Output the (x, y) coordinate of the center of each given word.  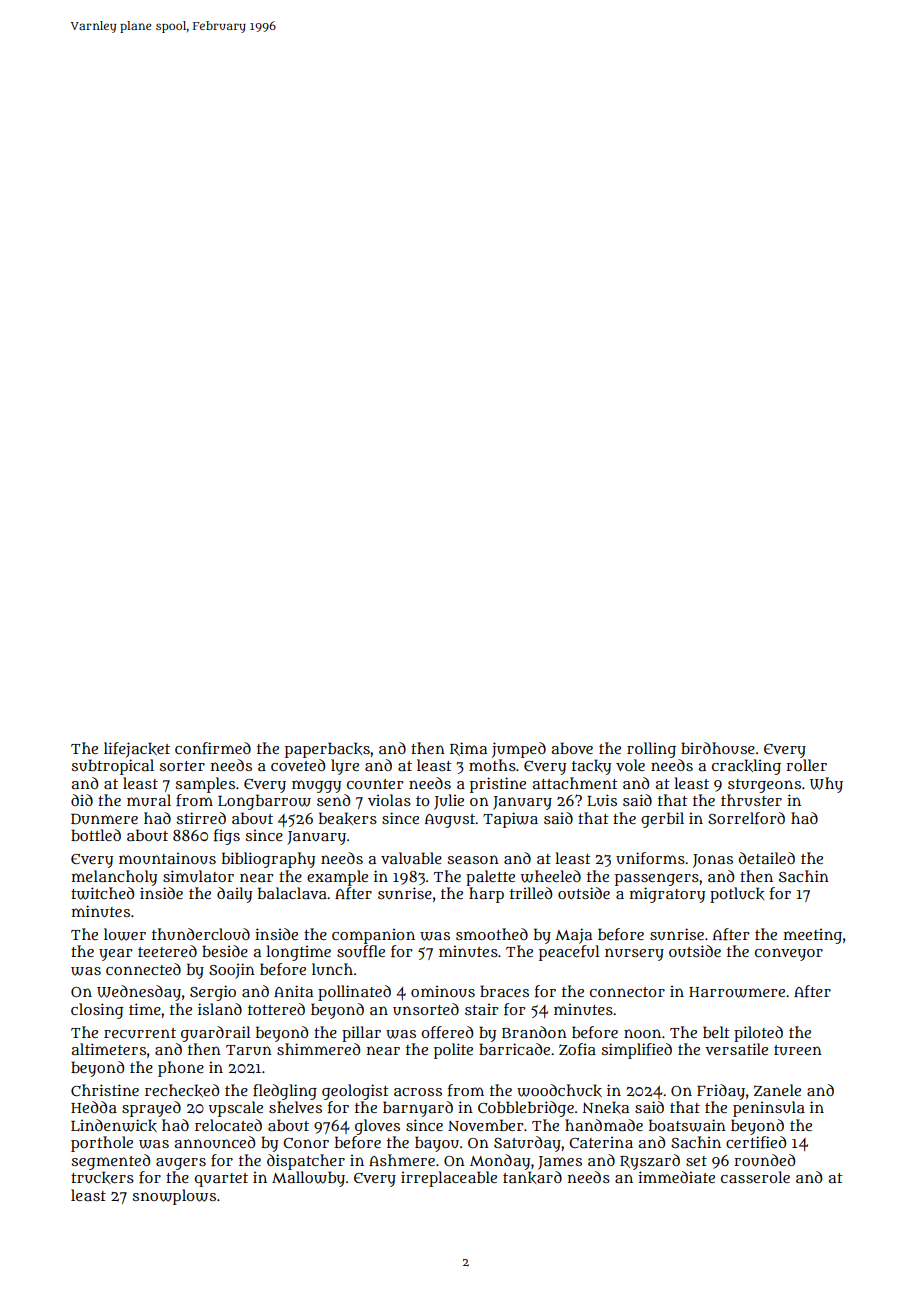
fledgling (285, 1092)
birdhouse (718, 748)
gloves (377, 1127)
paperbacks (327, 750)
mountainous (167, 858)
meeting (813, 936)
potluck (737, 895)
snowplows (174, 1197)
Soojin (232, 971)
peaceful (569, 953)
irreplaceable (449, 1179)
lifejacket (137, 750)
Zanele (777, 1090)
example (337, 878)
